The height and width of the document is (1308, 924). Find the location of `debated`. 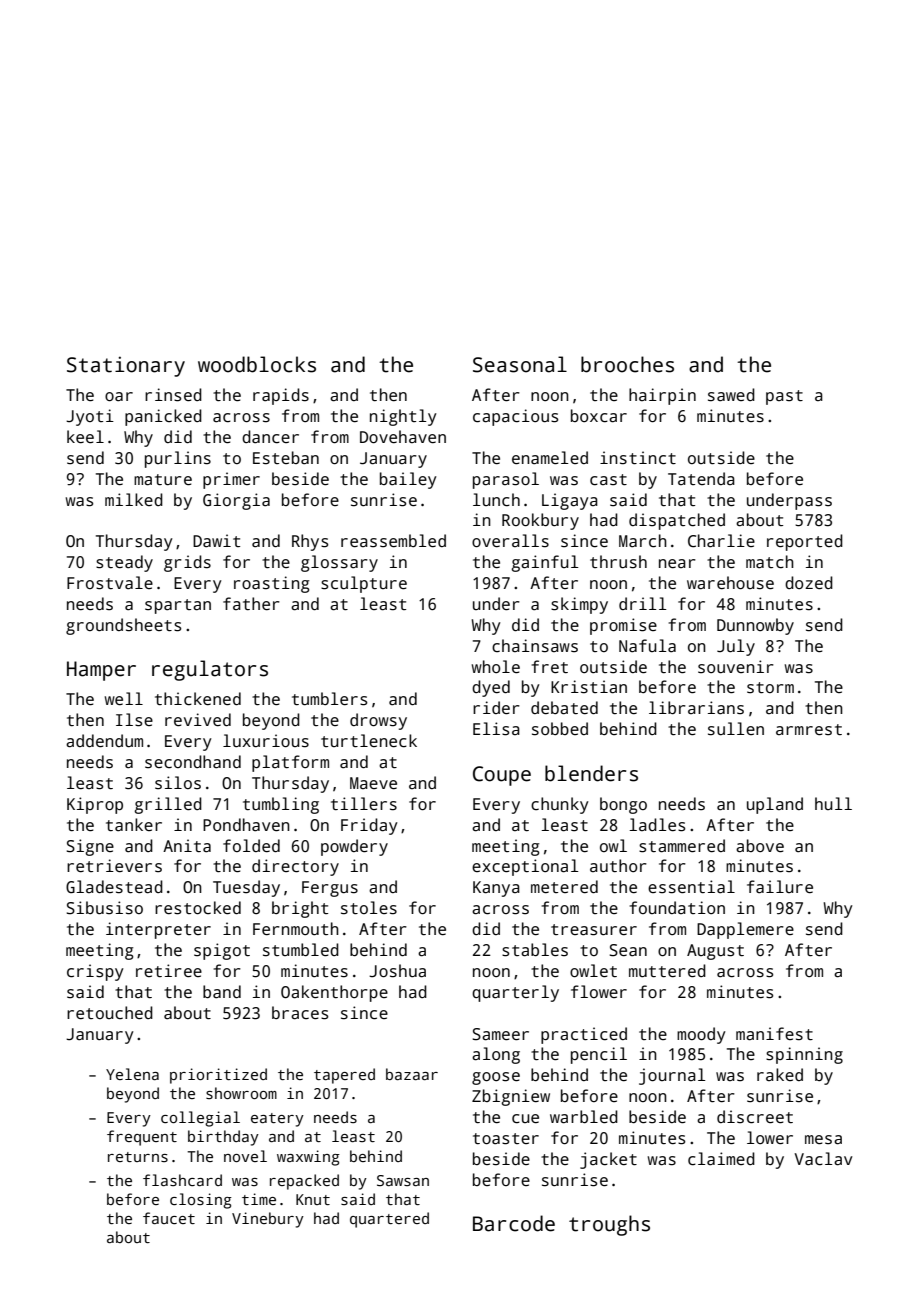

debated is located at coordinates (564, 708).
